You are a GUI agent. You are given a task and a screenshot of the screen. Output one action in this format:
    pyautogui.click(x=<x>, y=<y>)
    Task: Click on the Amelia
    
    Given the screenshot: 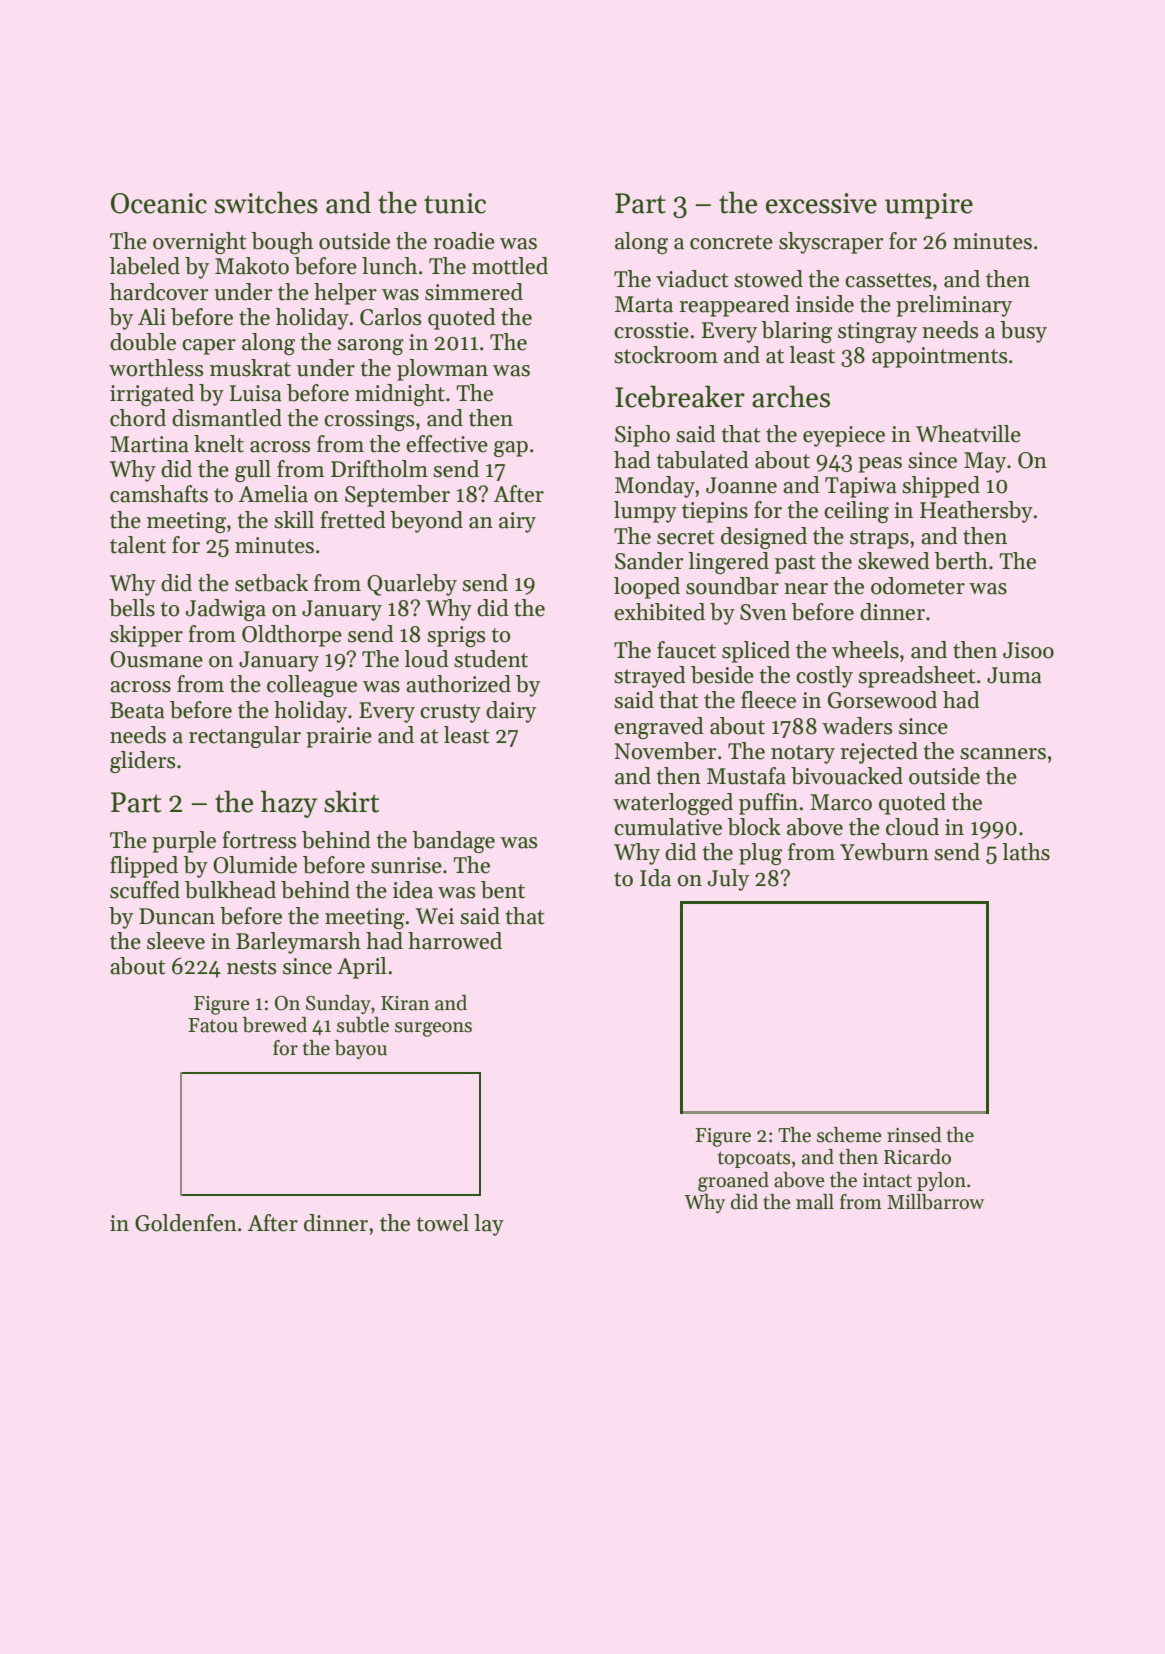 What is the action you would take?
    pyautogui.click(x=273, y=494)
